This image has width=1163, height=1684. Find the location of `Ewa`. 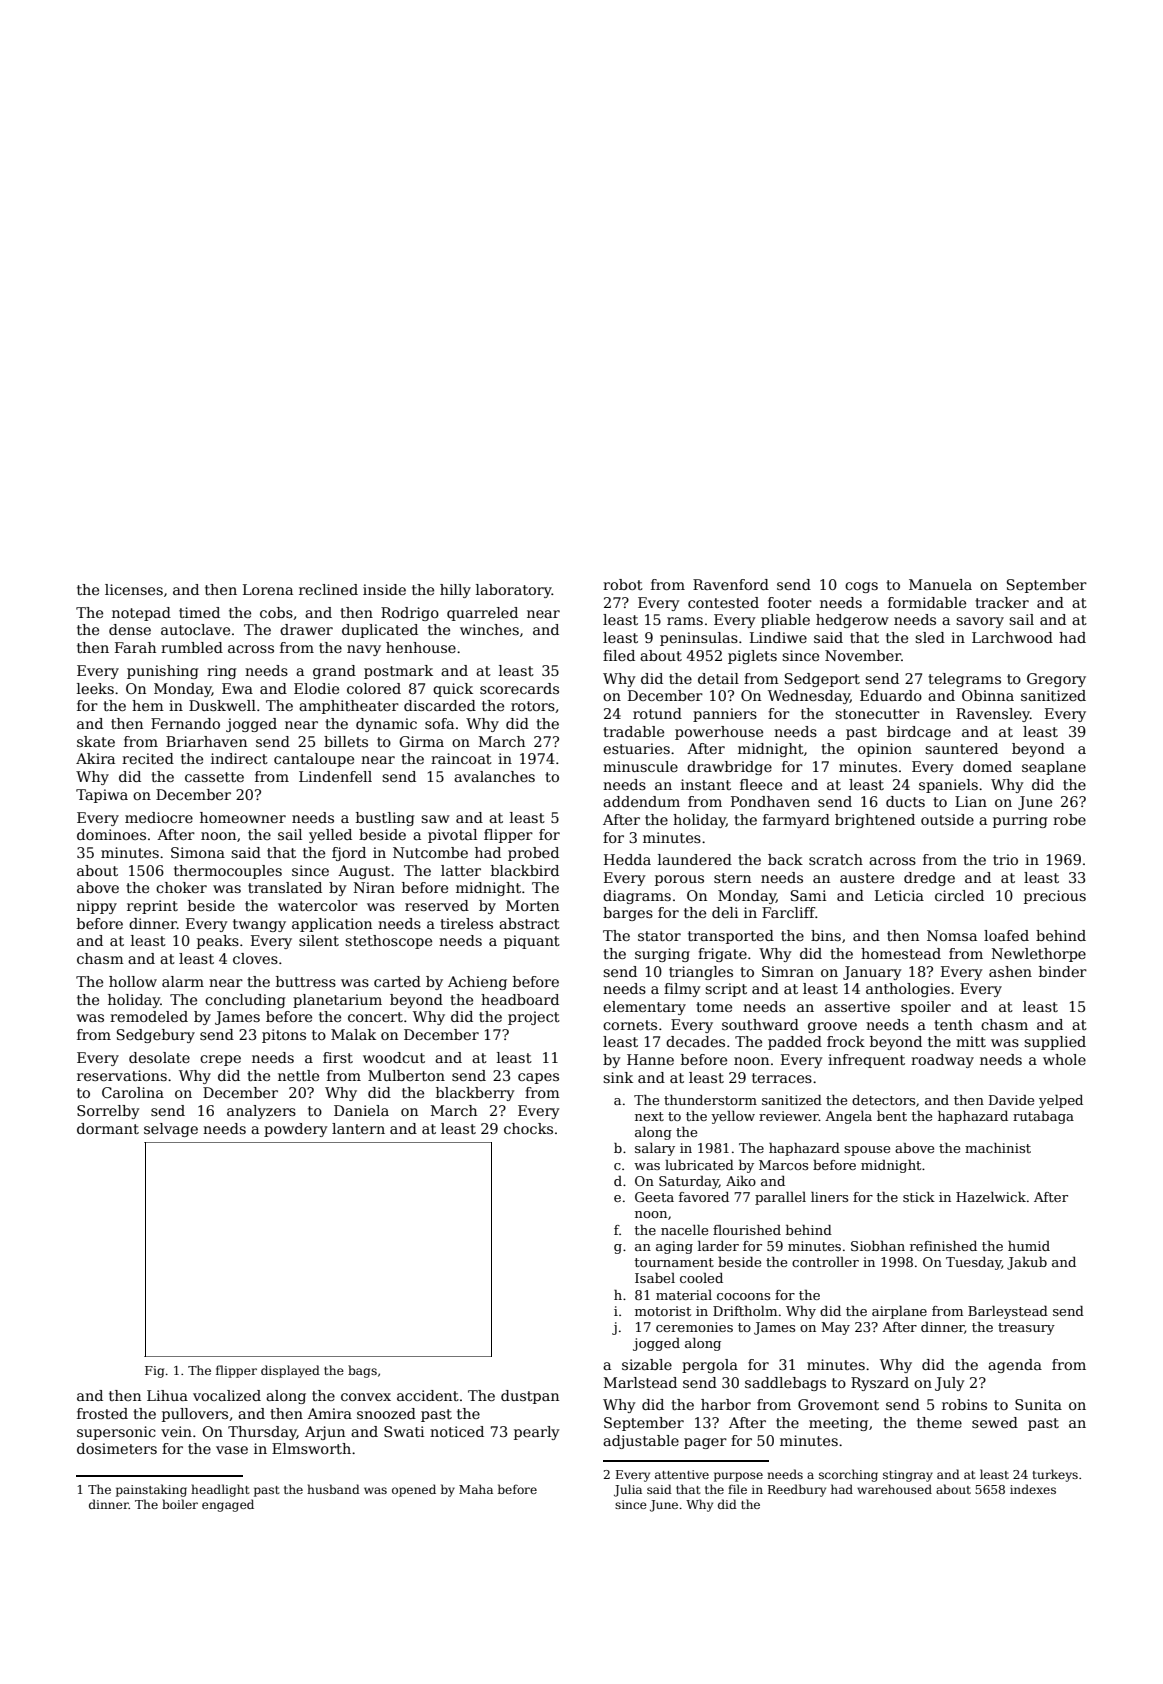

Ewa is located at coordinates (237, 688).
